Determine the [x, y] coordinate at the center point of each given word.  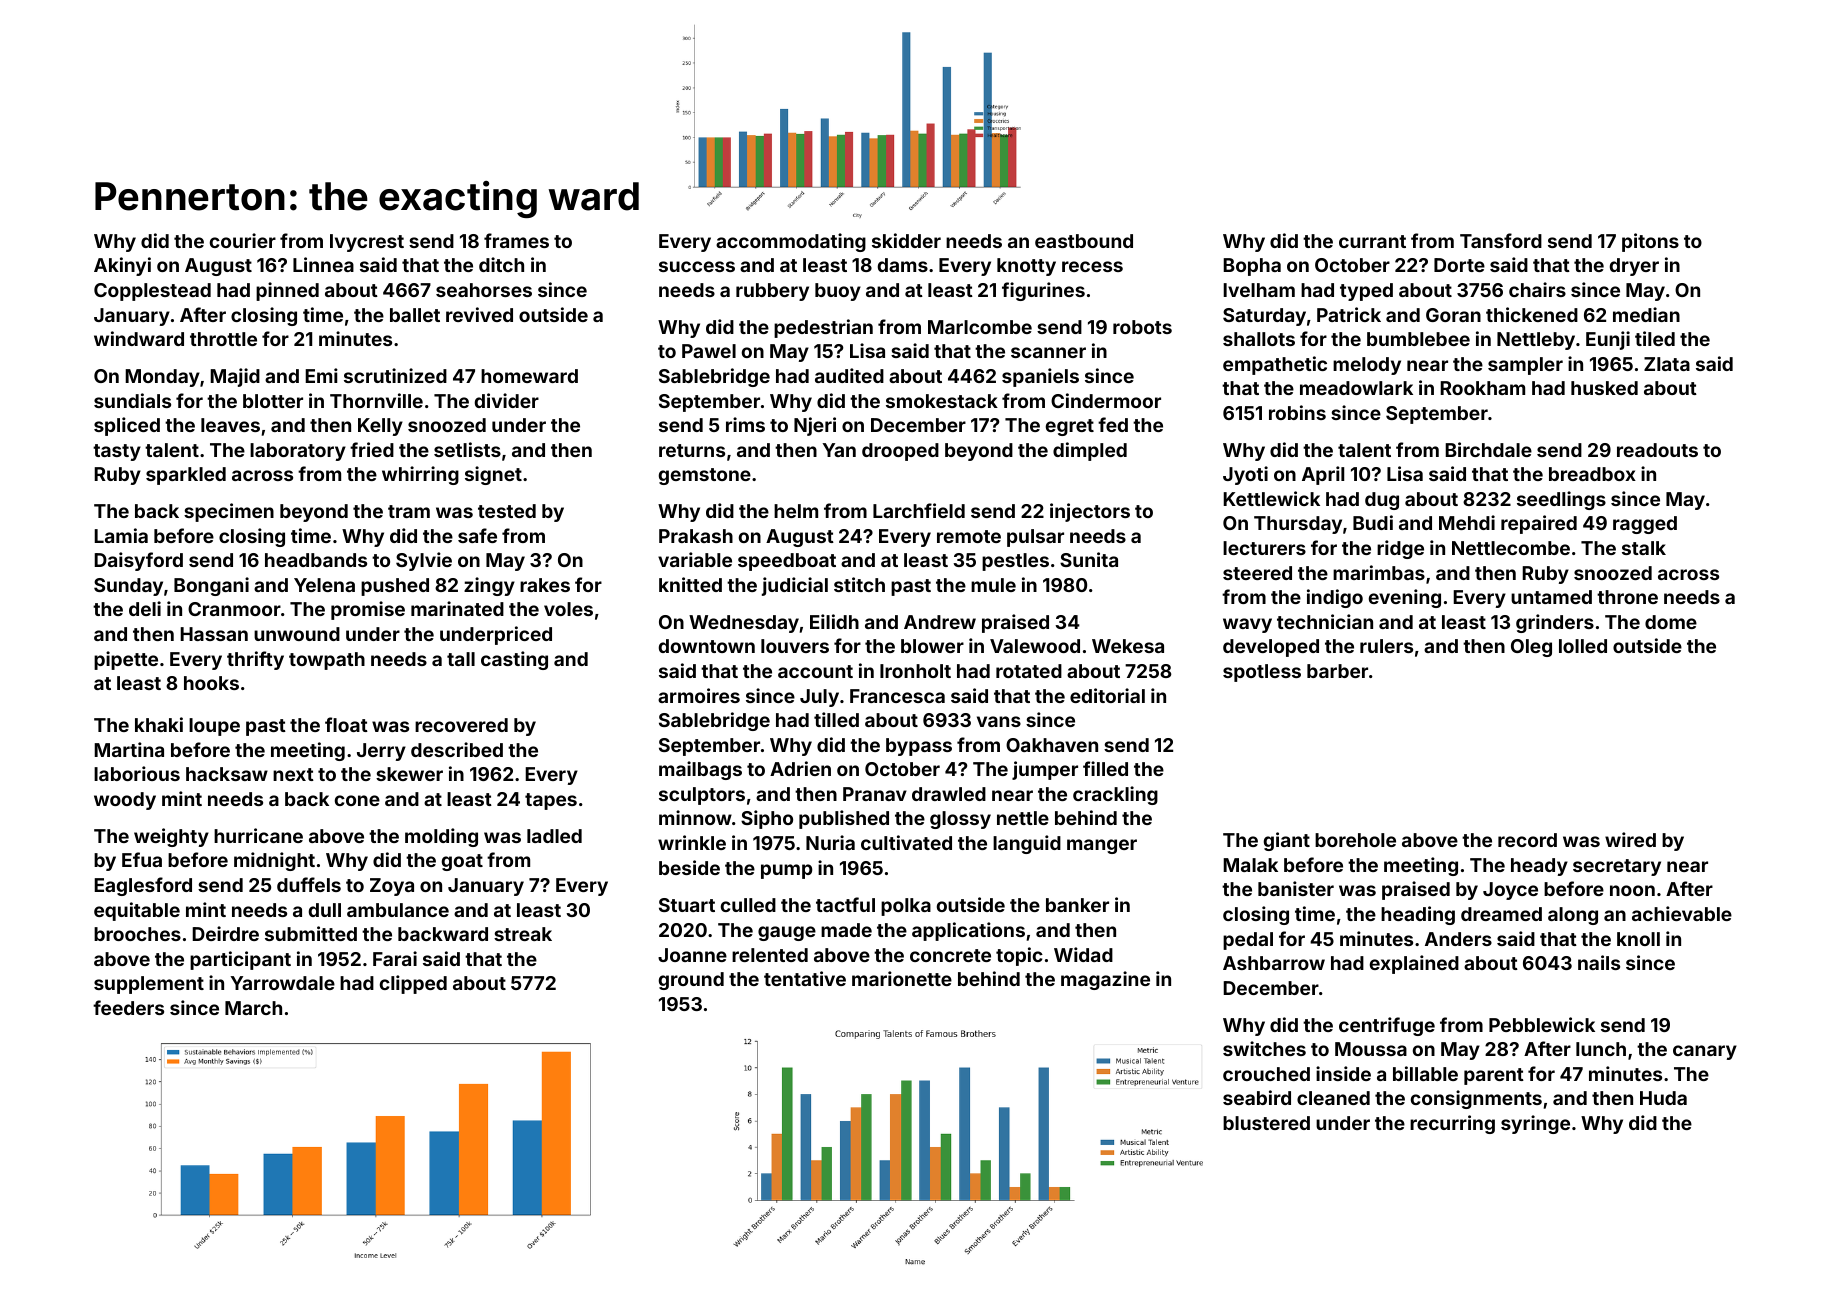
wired [1630, 839]
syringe [1535, 1124]
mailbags [700, 770]
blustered [1266, 1123]
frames [516, 240]
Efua [142, 859]
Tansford [1501, 240]
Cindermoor [1106, 400]
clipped [413, 984]
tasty [117, 452]
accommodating [791, 242]
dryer [1634, 267]
